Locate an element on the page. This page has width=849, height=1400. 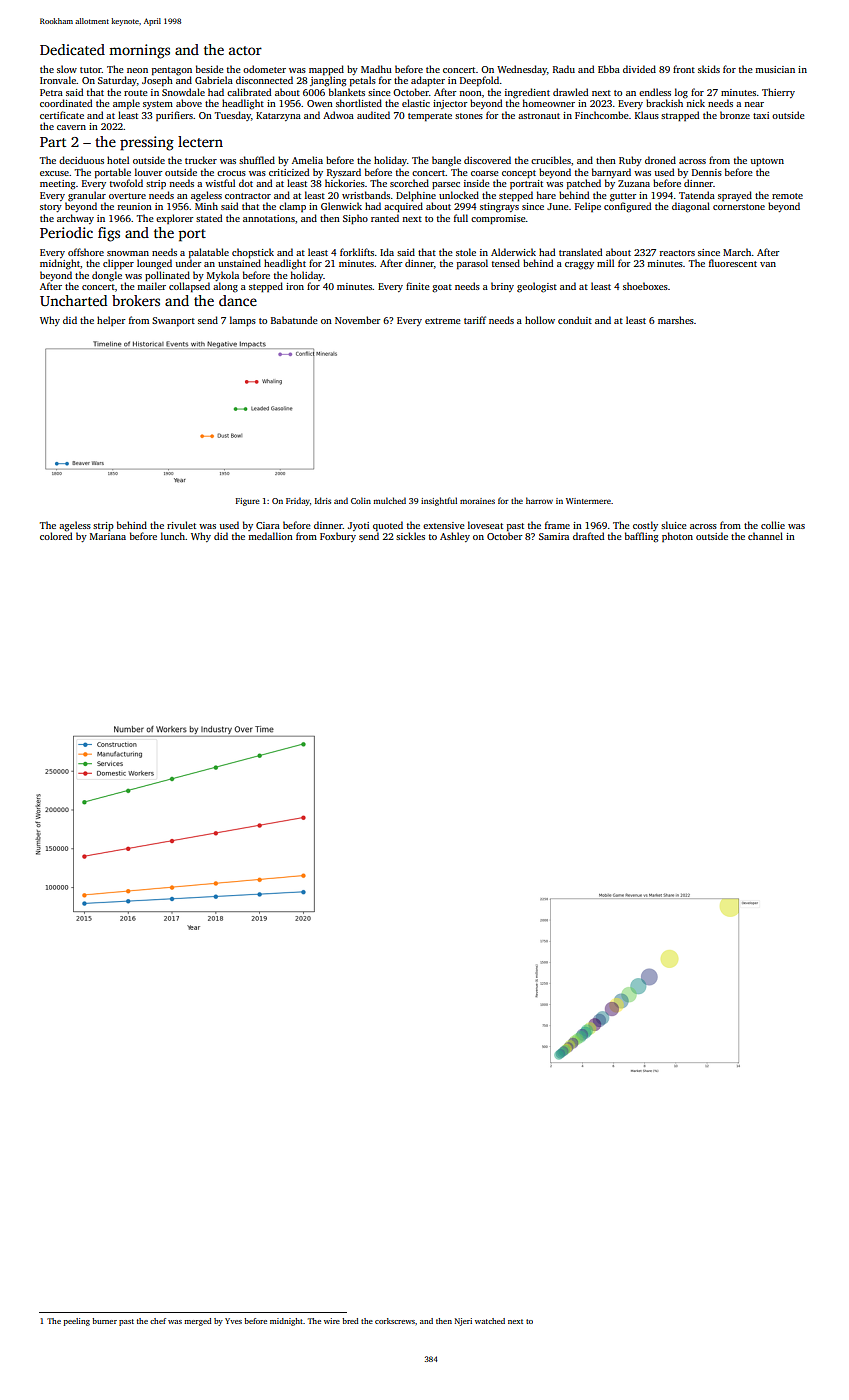
merged is located at coordinates (198, 1322).
